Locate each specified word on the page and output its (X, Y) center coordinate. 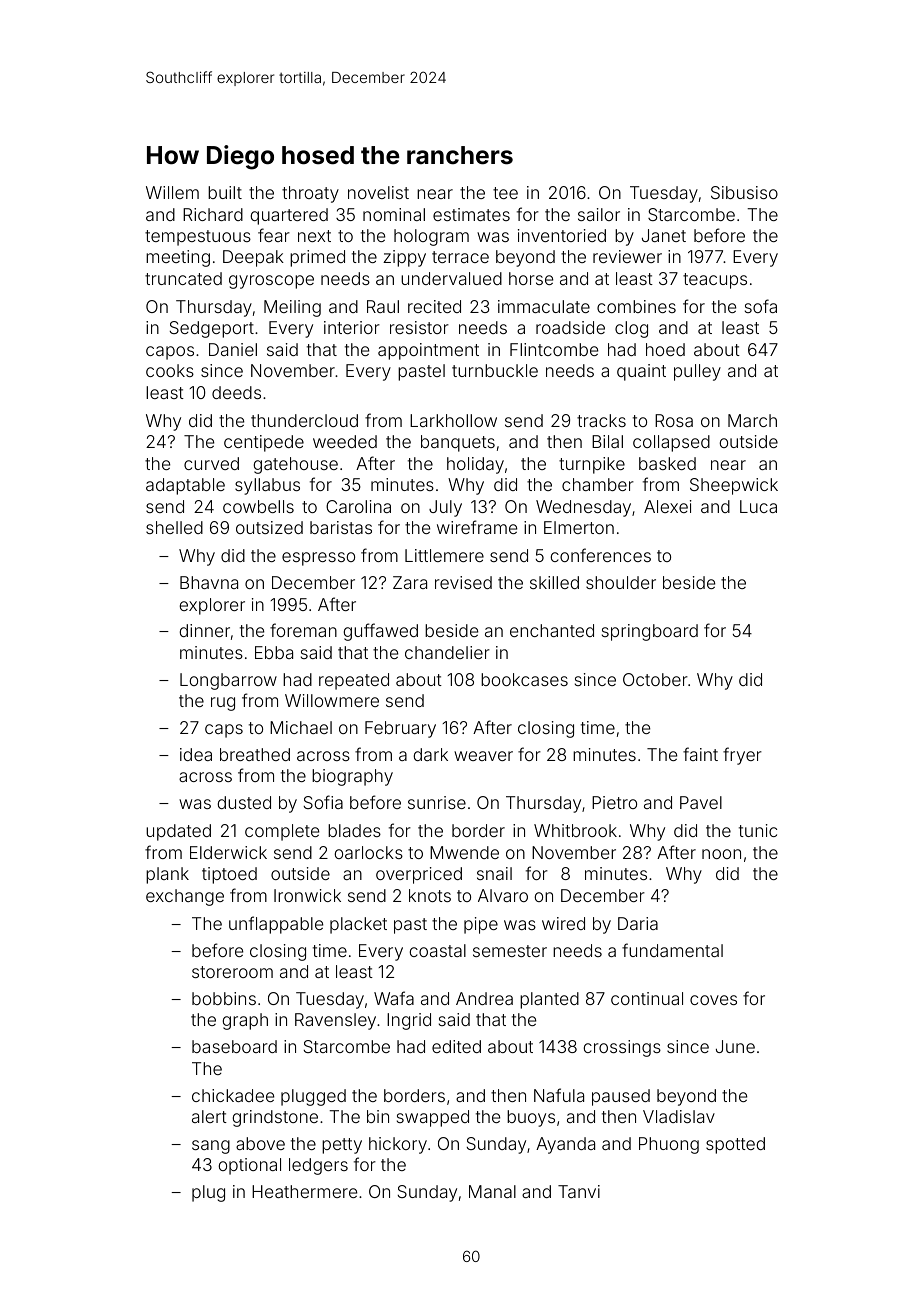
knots (430, 895)
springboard (650, 632)
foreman (303, 630)
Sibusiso (744, 192)
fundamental (672, 950)
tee (505, 193)
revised (463, 582)
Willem (172, 192)
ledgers (318, 1166)
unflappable (276, 925)
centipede (264, 443)
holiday (475, 465)
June (735, 1046)
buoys (531, 1118)
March (752, 420)
